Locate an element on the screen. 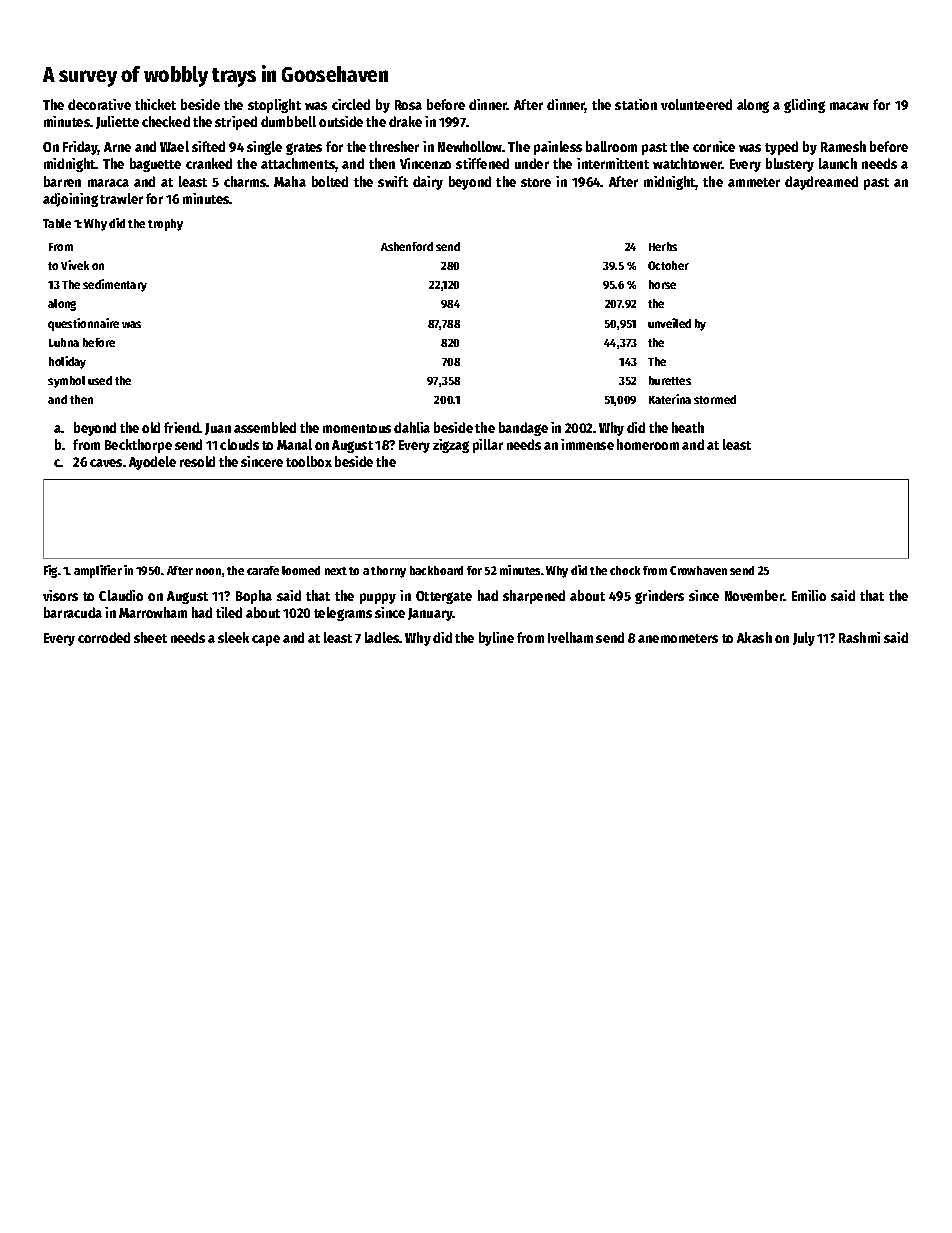 The height and width of the screenshot is (1233, 952). barracuda is located at coordinates (73, 612).
